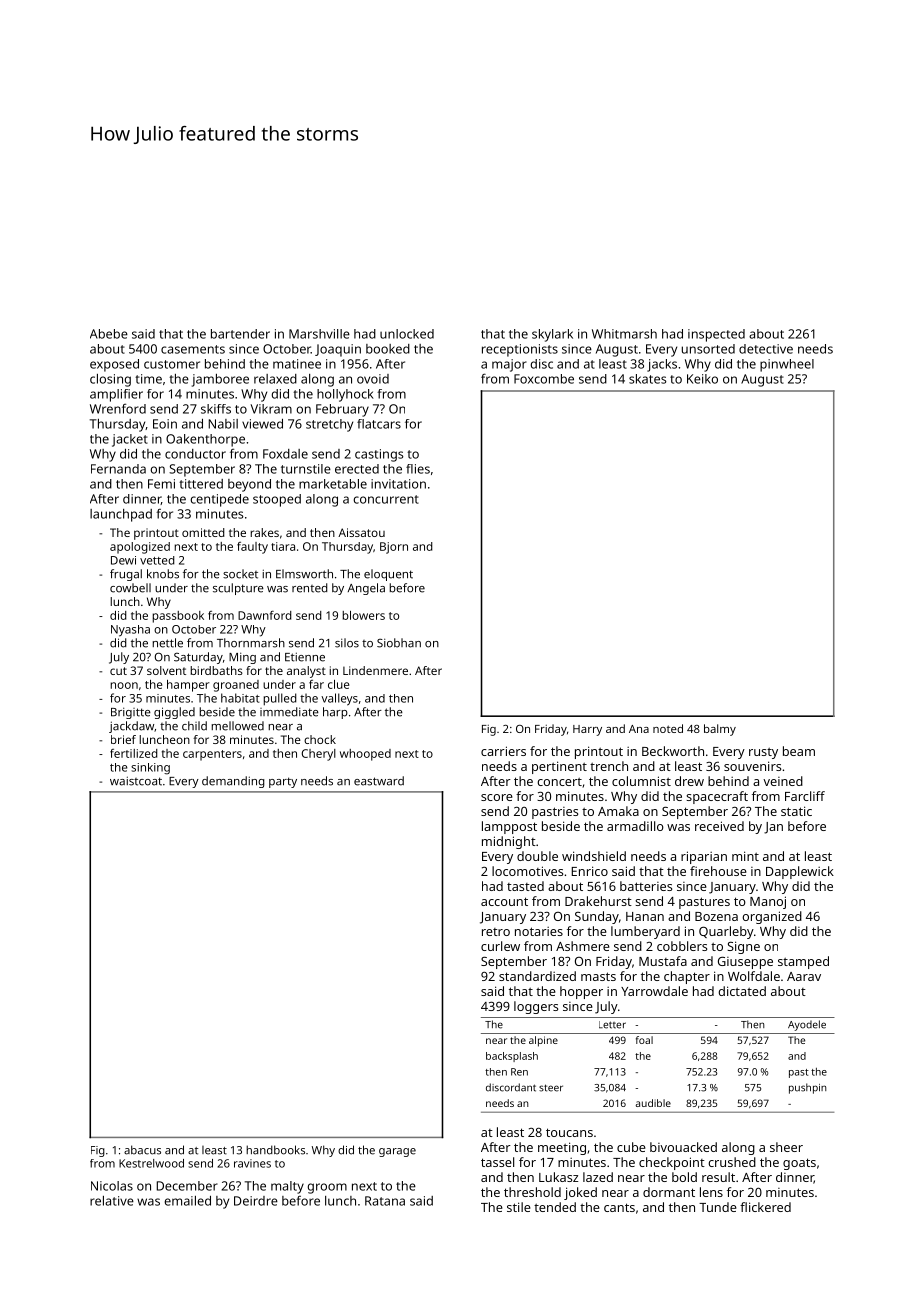  I want to click on unlocked, so click(407, 334).
